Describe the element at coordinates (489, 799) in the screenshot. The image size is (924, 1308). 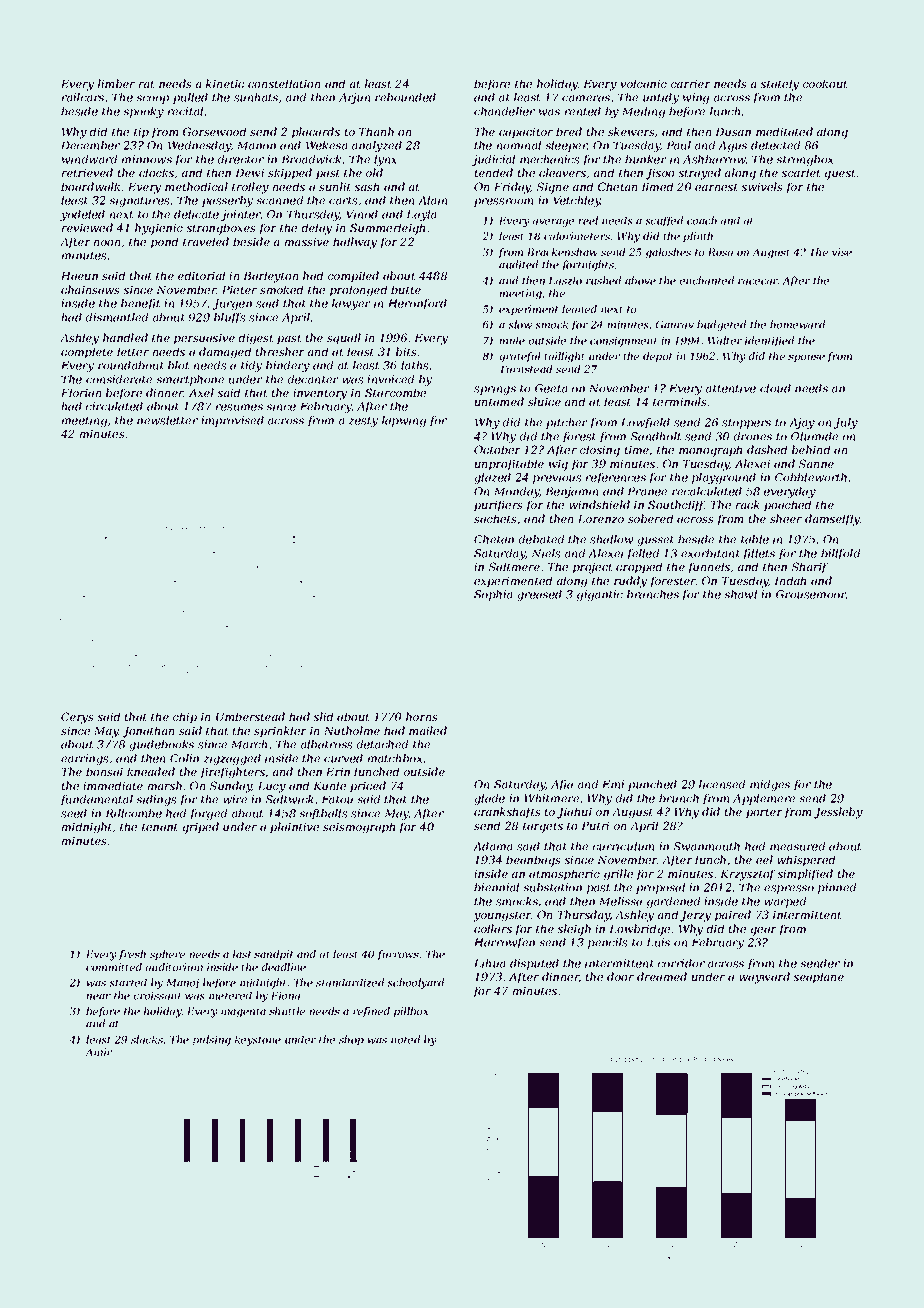
I see `glade` at that location.
